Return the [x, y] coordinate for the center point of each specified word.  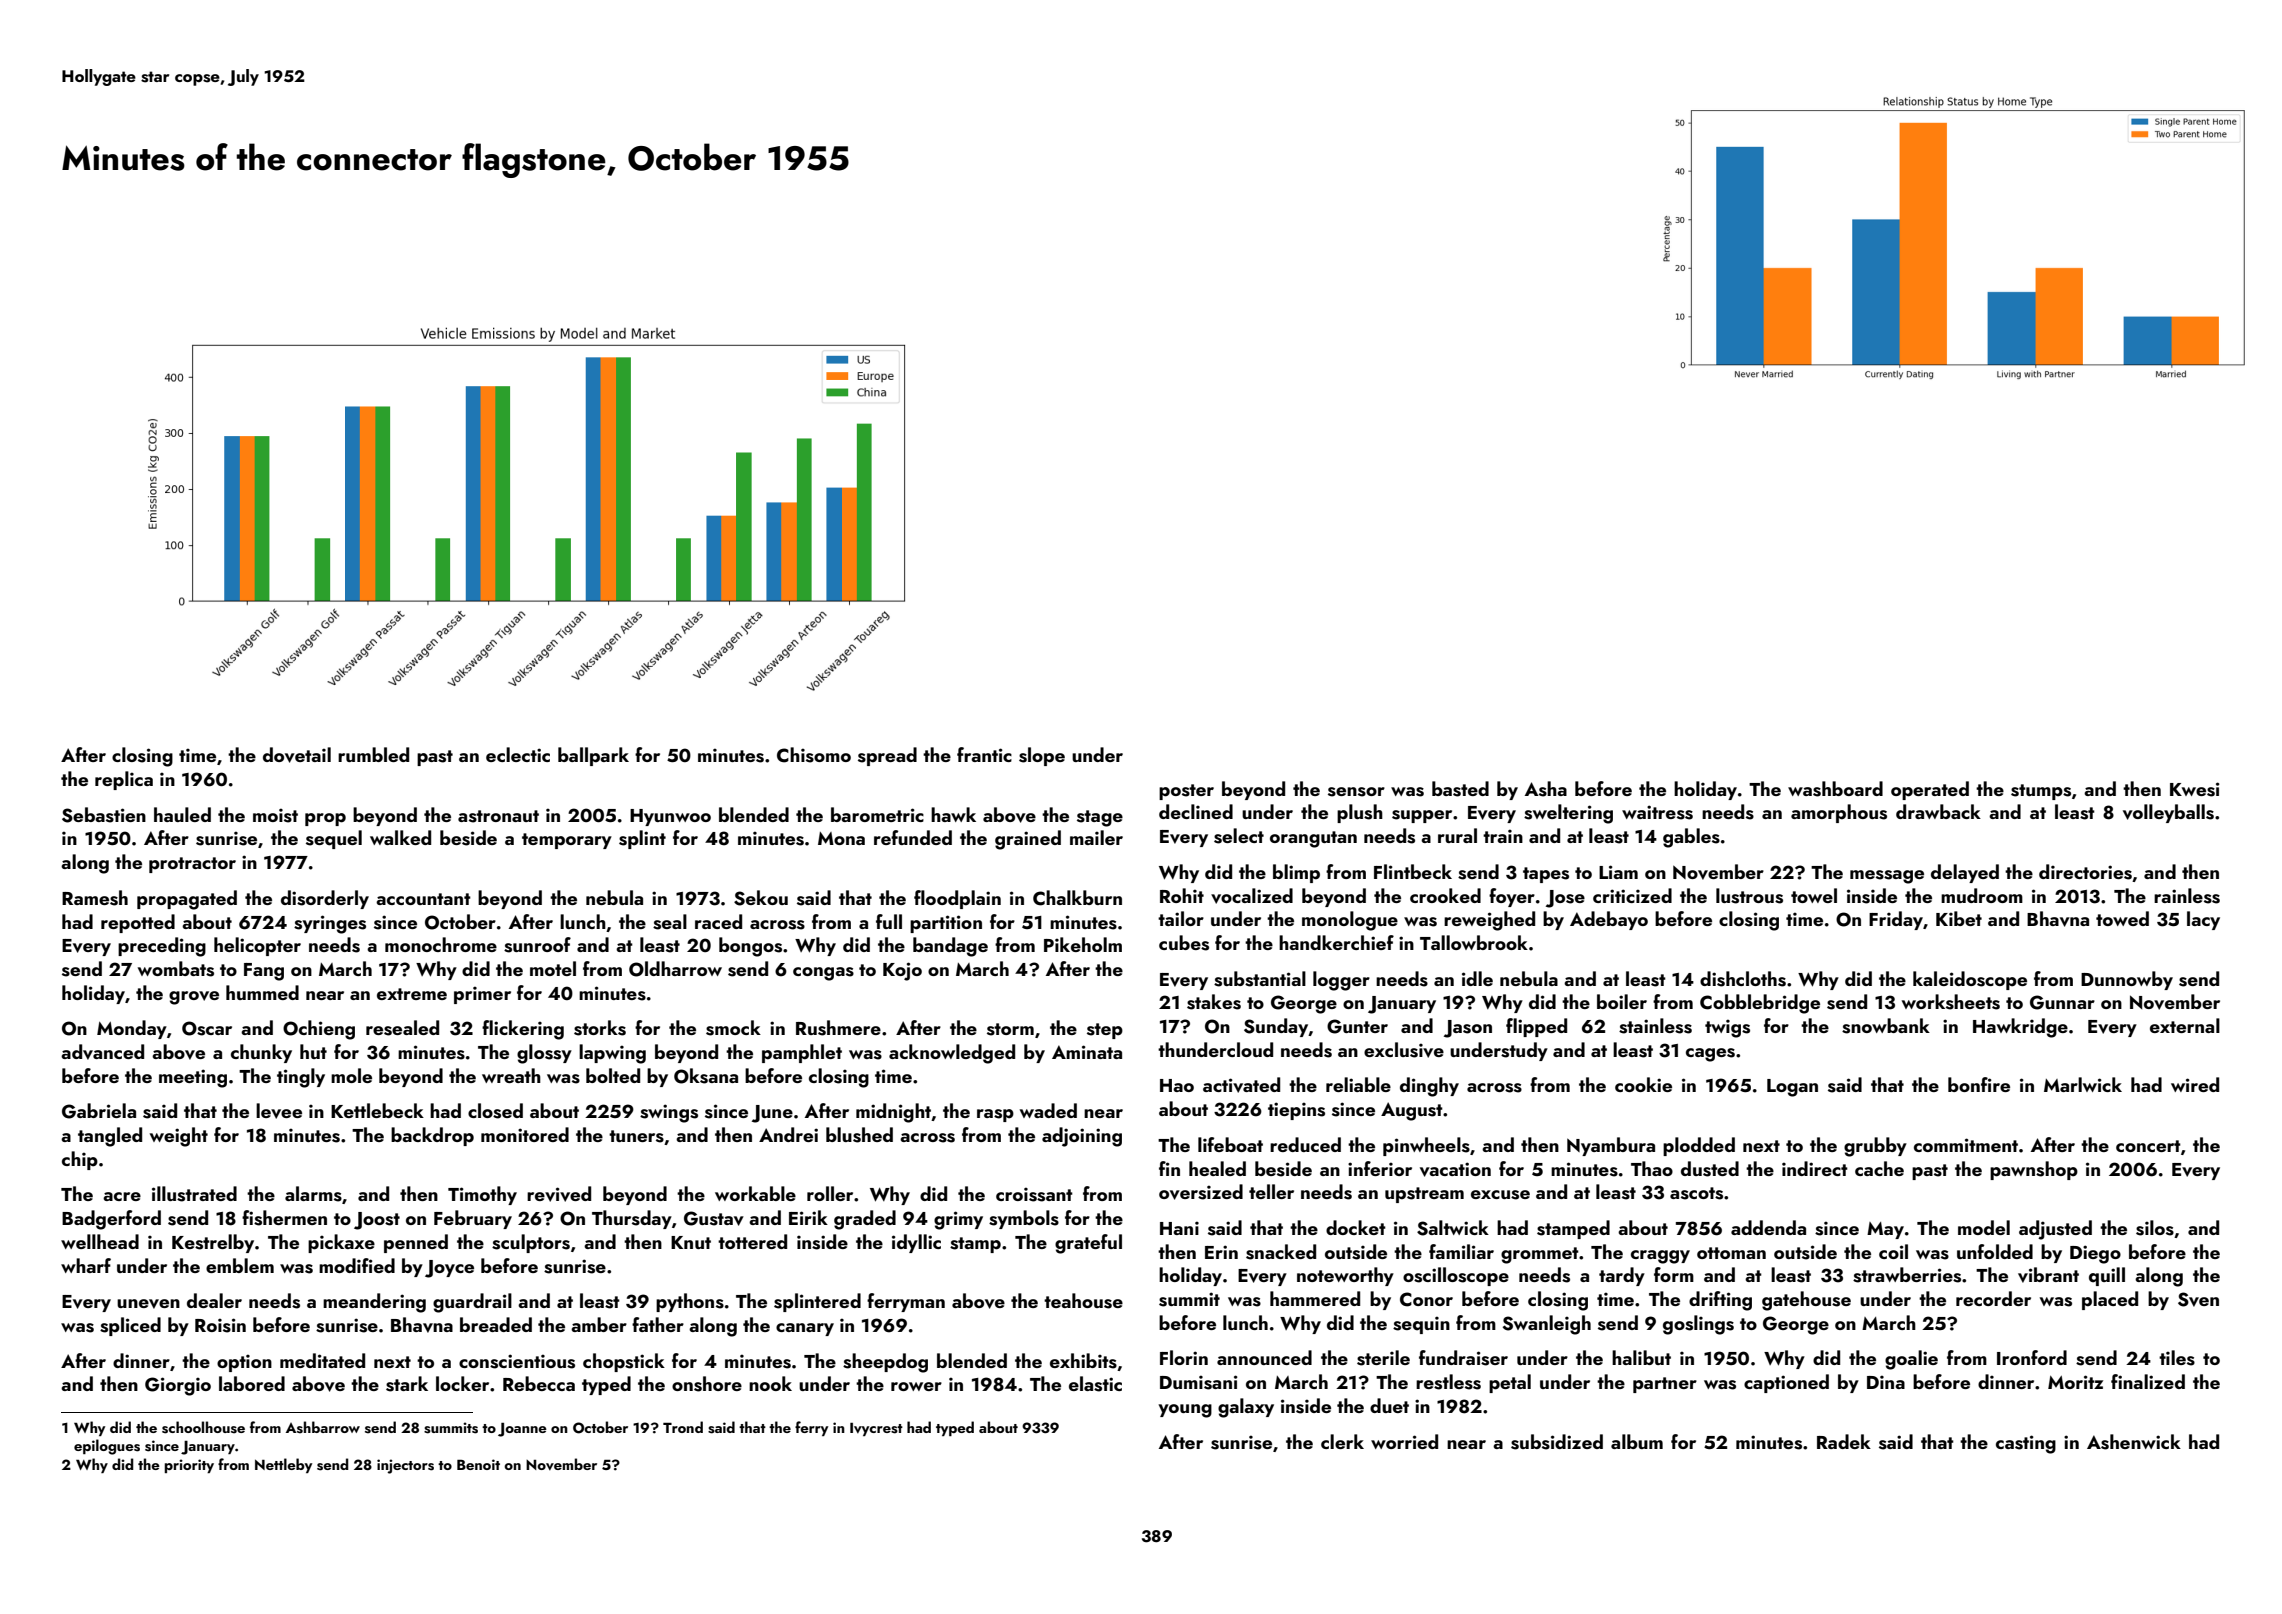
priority [189, 1466]
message [1887, 877]
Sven [2198, 1299]
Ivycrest [876, 1429]
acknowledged [952, 1054]
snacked [1281, 1252]
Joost [377, 1221]
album [1637, 1441]
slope [1042, 756]
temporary [567, 841]
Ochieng [319, 1030]
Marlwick [2083, 1084]
